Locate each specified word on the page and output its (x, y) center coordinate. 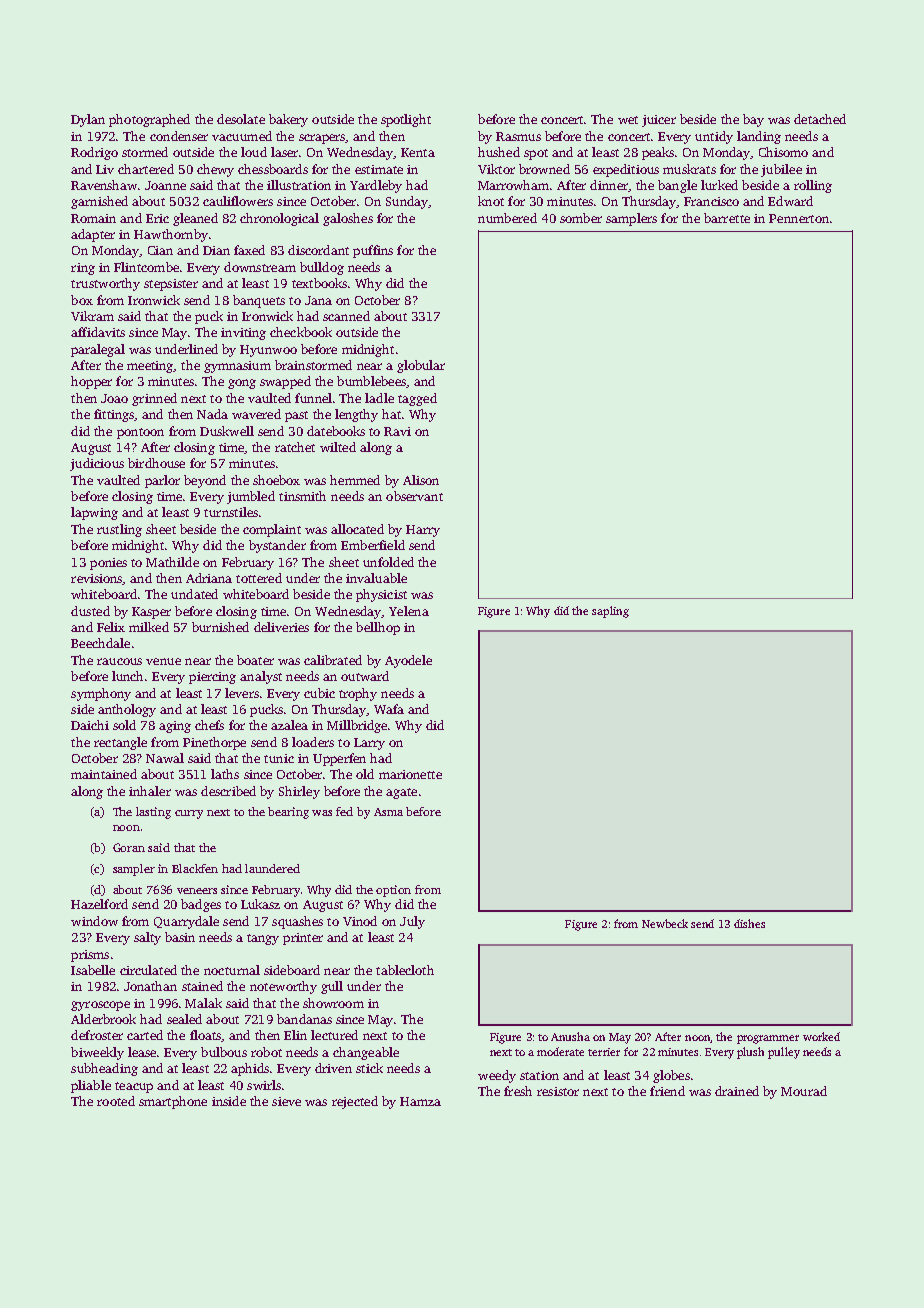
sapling (610, 612)
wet (628, 120)
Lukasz (260, 904)
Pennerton (799, 218)
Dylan (88, 120)
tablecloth (405, 970)
